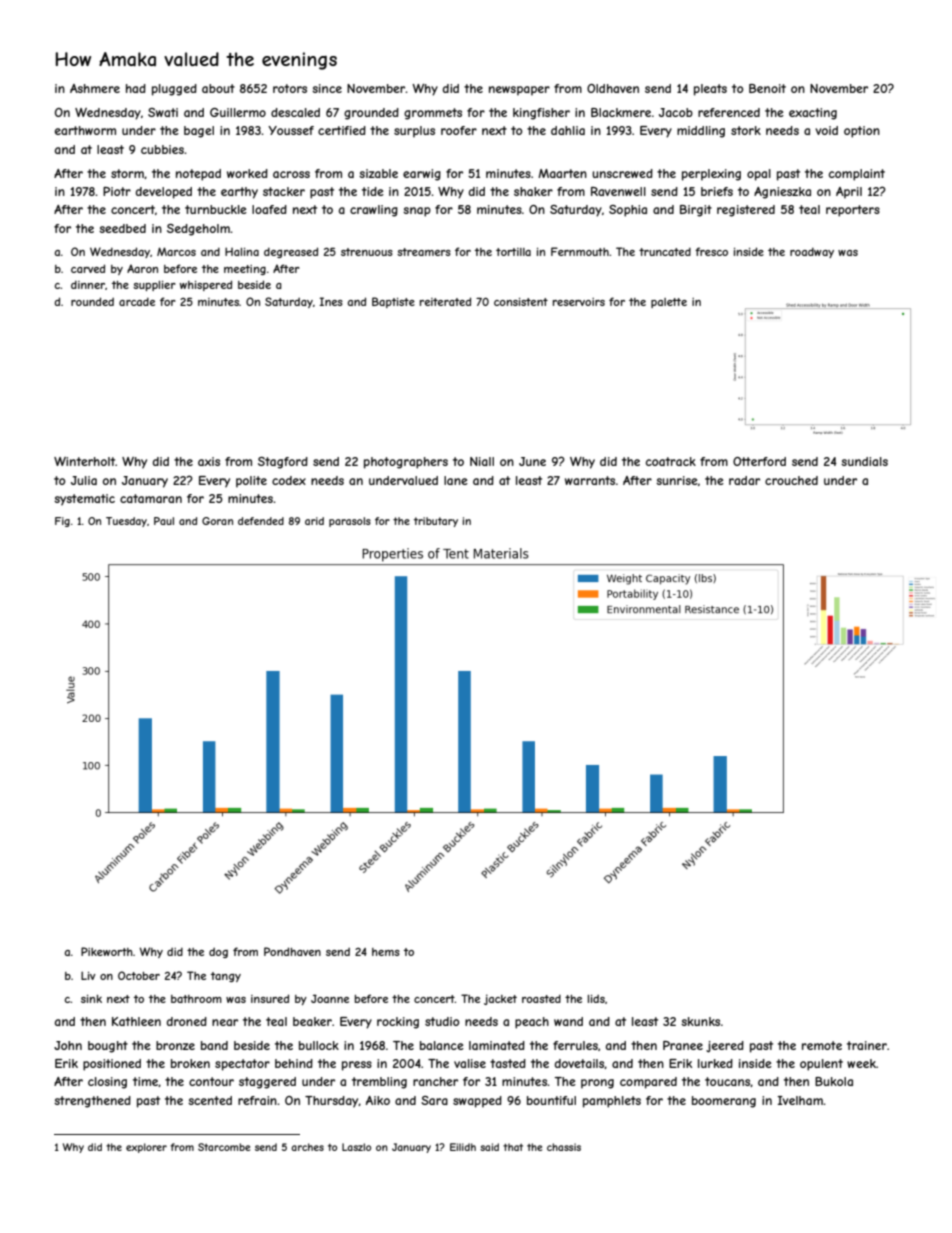 Image resolution: width=952 pixels, height=1233 pixels. Describe the element at coordinates (406, 463) in the screenshot. I see `photographers` at that location.
